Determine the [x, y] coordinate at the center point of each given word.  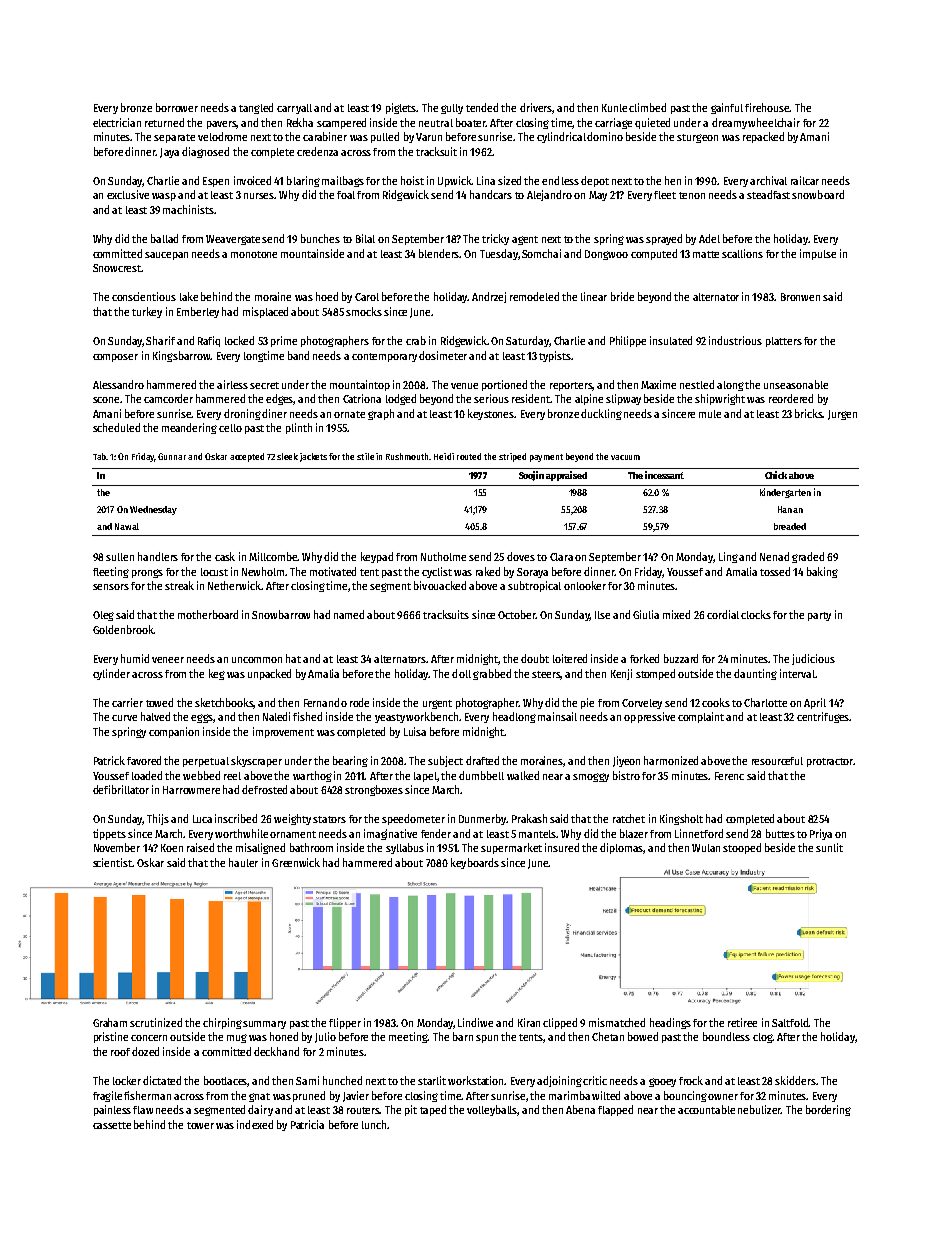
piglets [401, 108]
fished [307, 716]
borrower [177, 107]
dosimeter [443, 355]
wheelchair [774, 122]
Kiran [529, 1022]
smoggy [591, 777]
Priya [821, 834]
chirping [222, 1023]
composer [115, 358]
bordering [828, 1110]
